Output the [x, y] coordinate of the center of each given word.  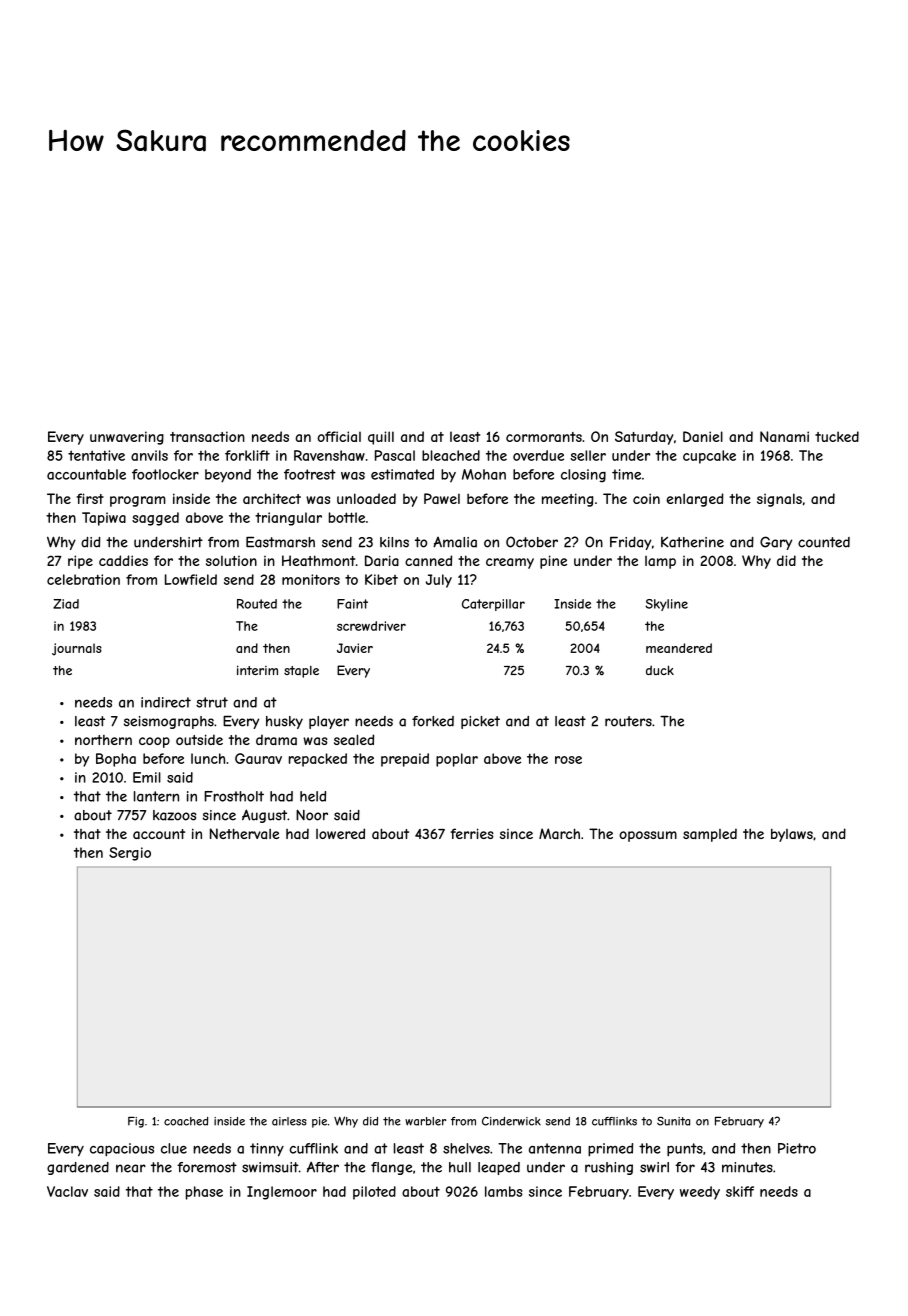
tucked [837, 436]
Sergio [130, 854]
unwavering [127, 438]
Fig [136, 1122]
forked [433, 721]
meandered [679, 648]
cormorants [544, 437]
